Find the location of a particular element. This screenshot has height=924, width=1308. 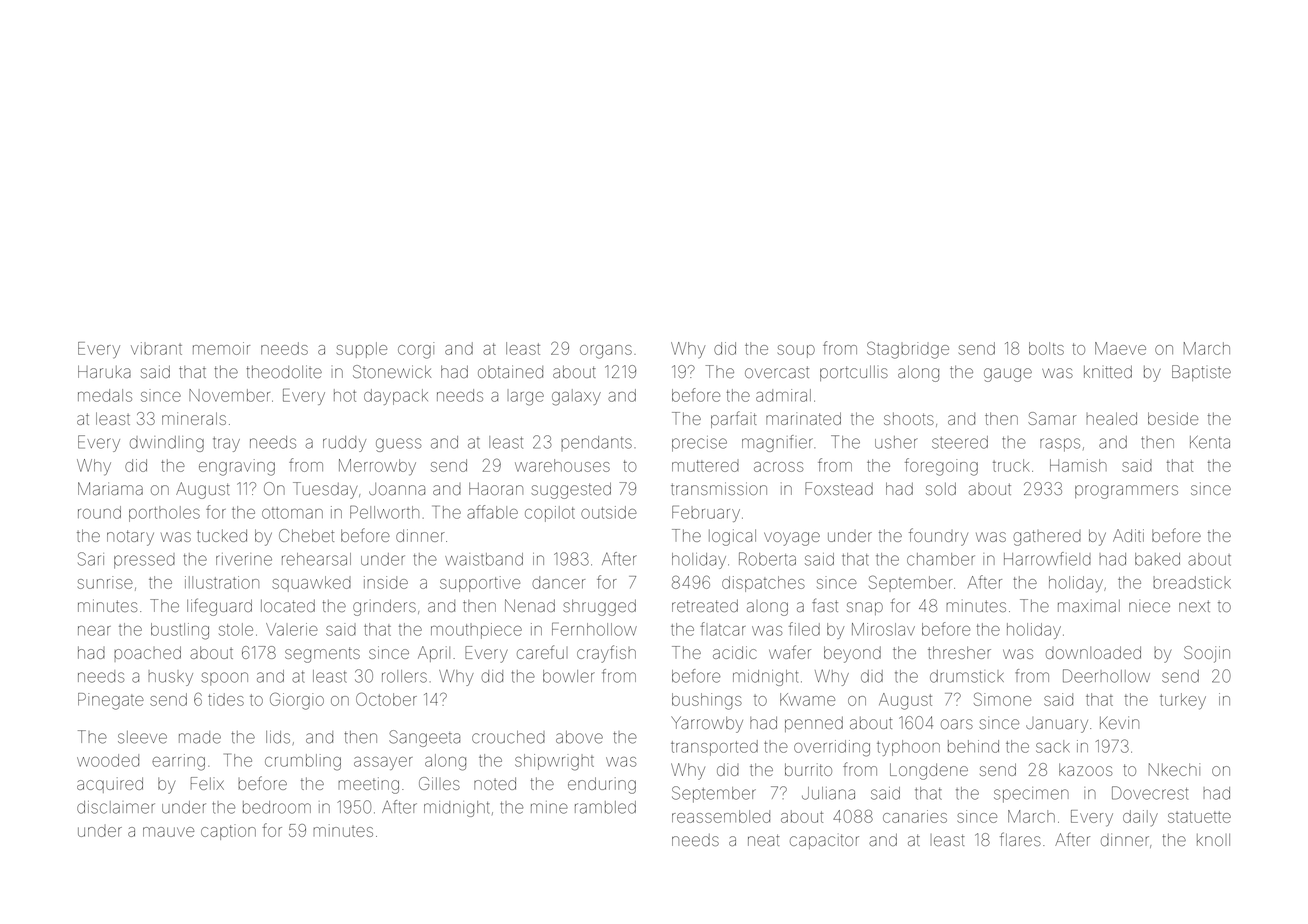

riverine is located at coordinates (244, 559).
